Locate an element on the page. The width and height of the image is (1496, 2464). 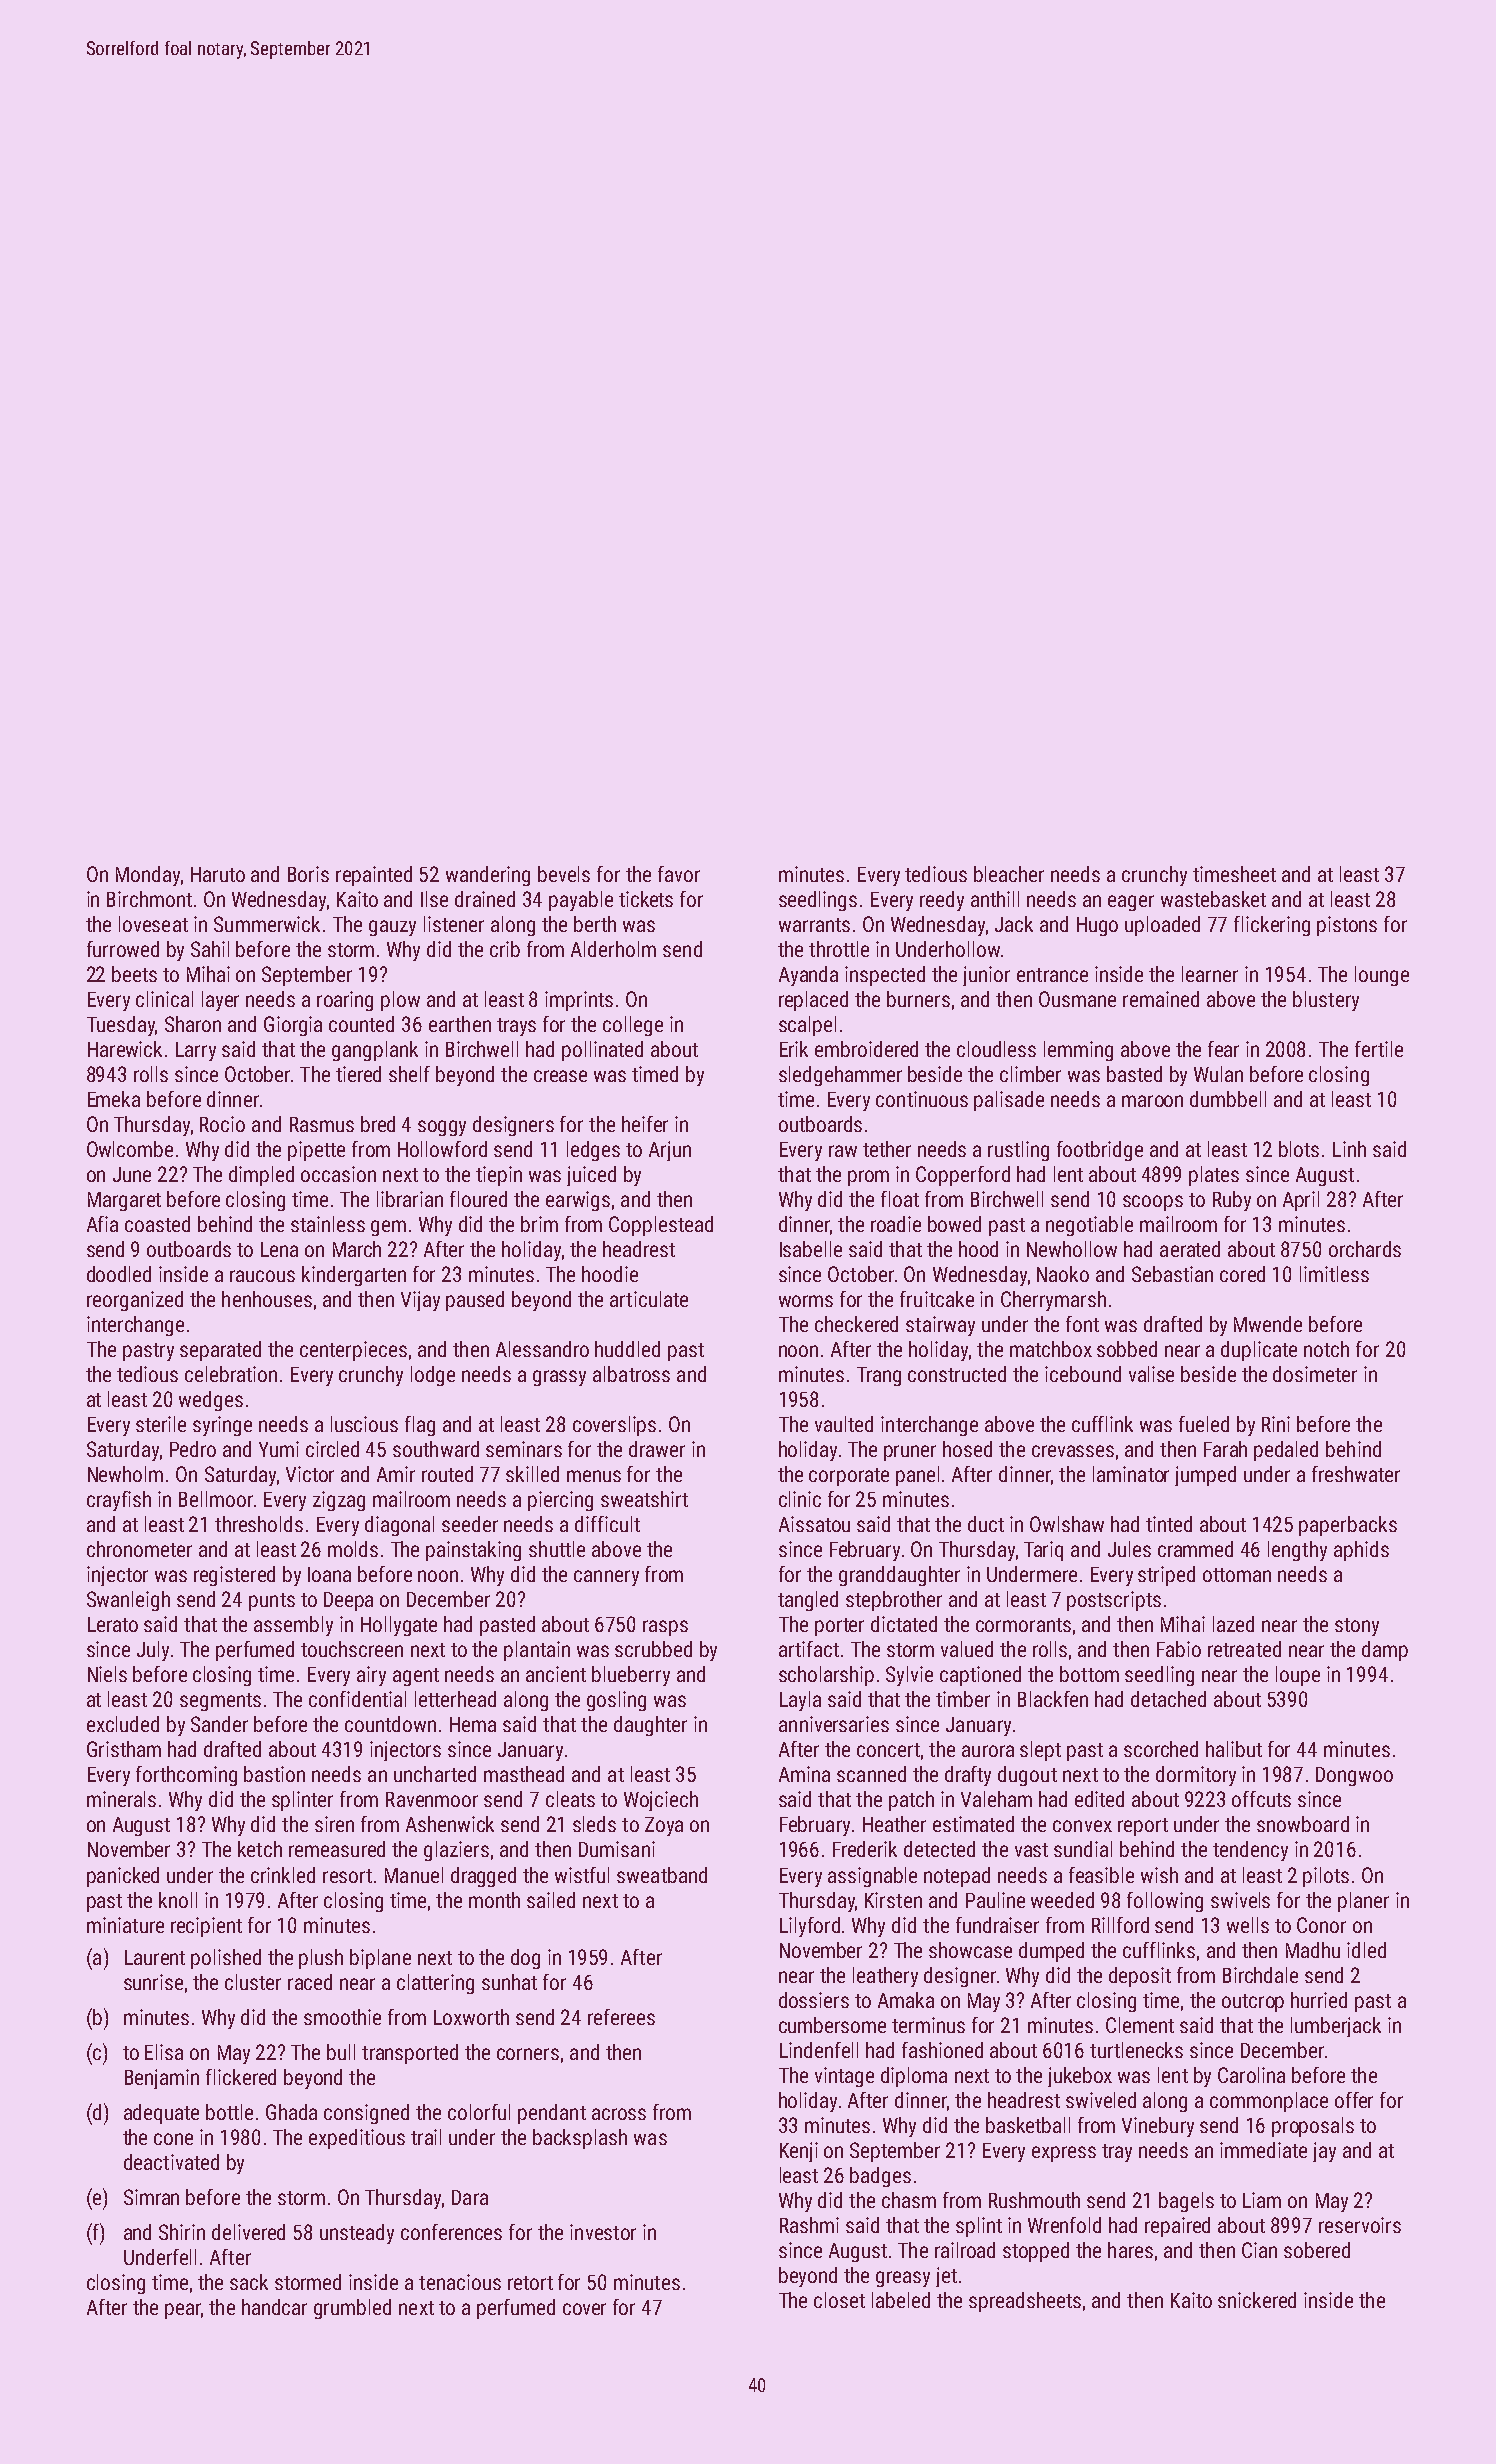
wells is located at coordinates (1248, 1925).
